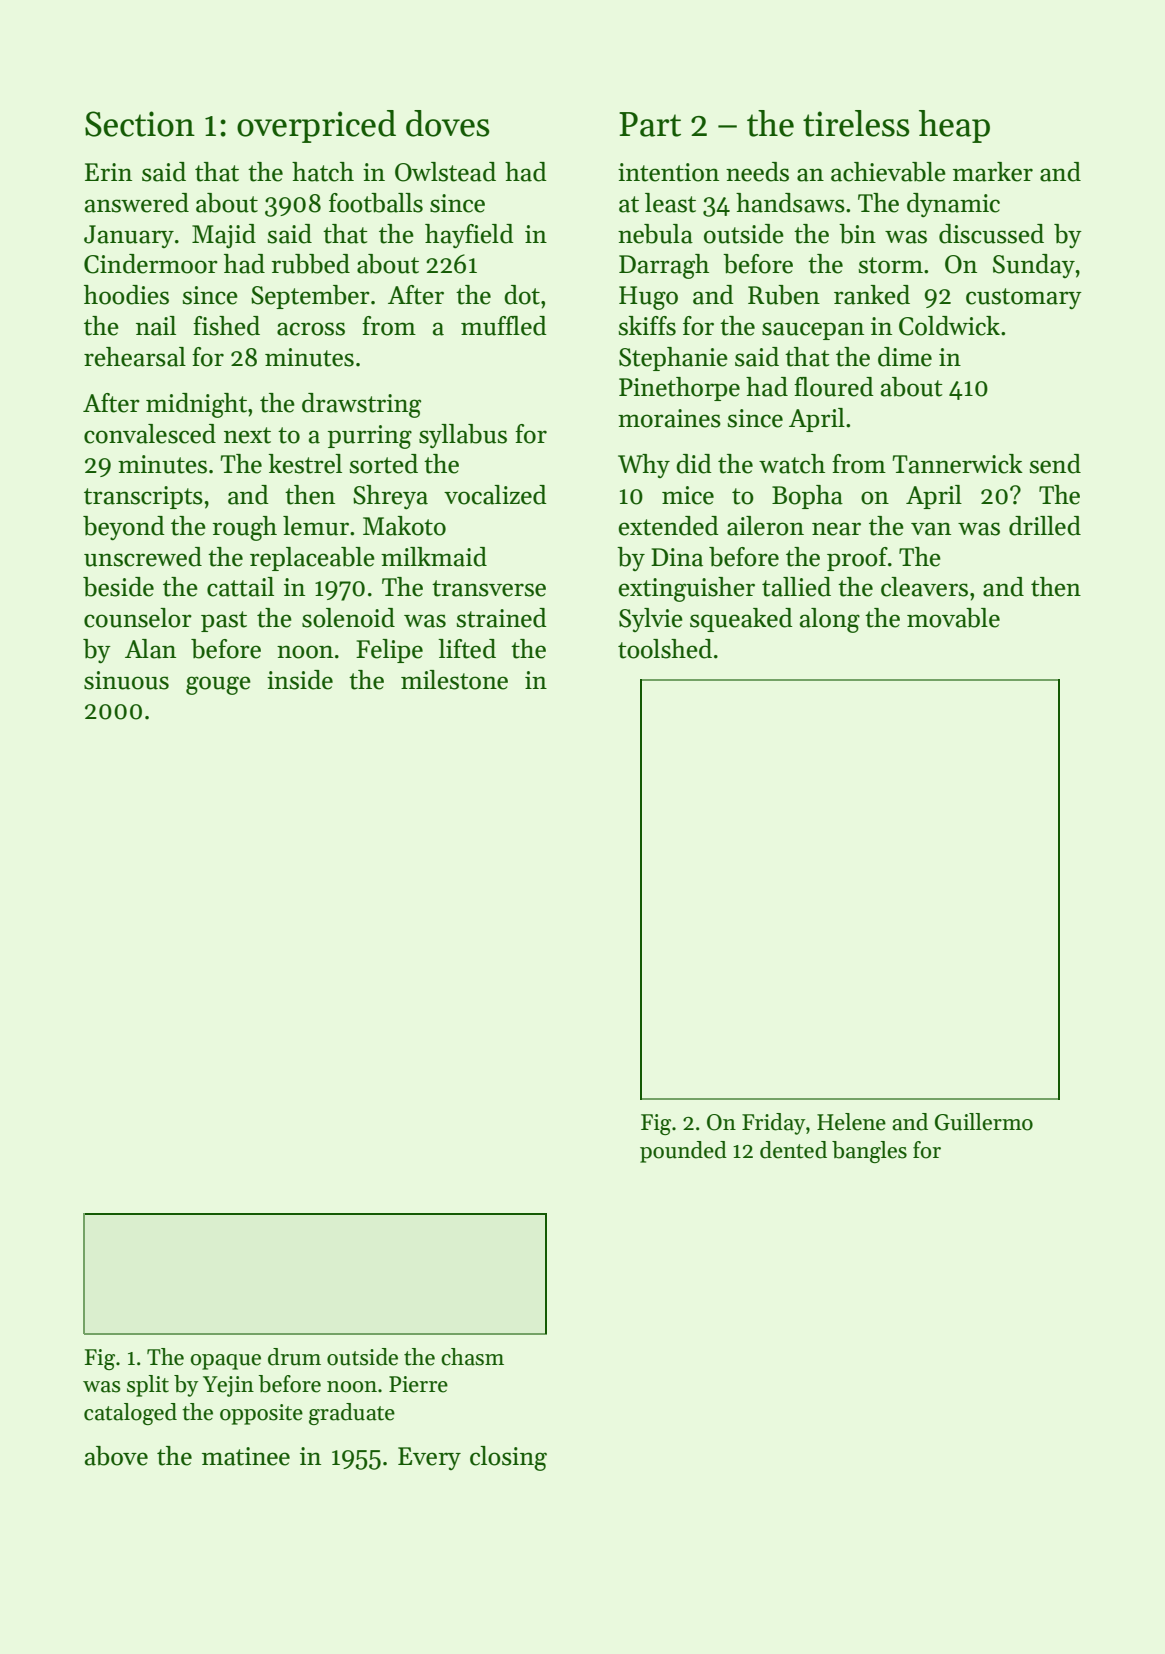 This screenshot has height=1654, width=1165. I want to click on gouge, so click(218, 685).
